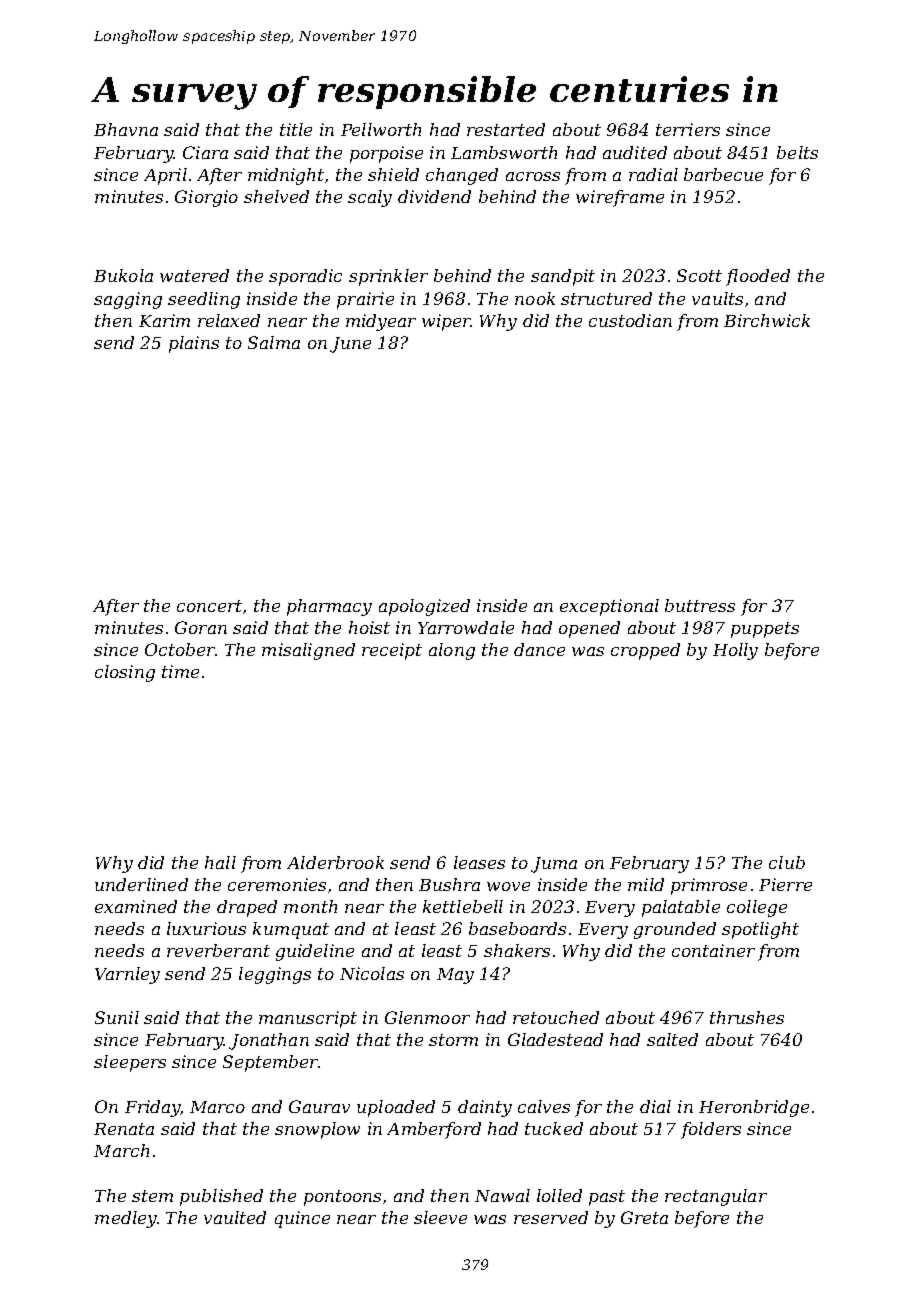  Describe the element at coordinates (453, 1040) in the image. I see `storm` at that location.
